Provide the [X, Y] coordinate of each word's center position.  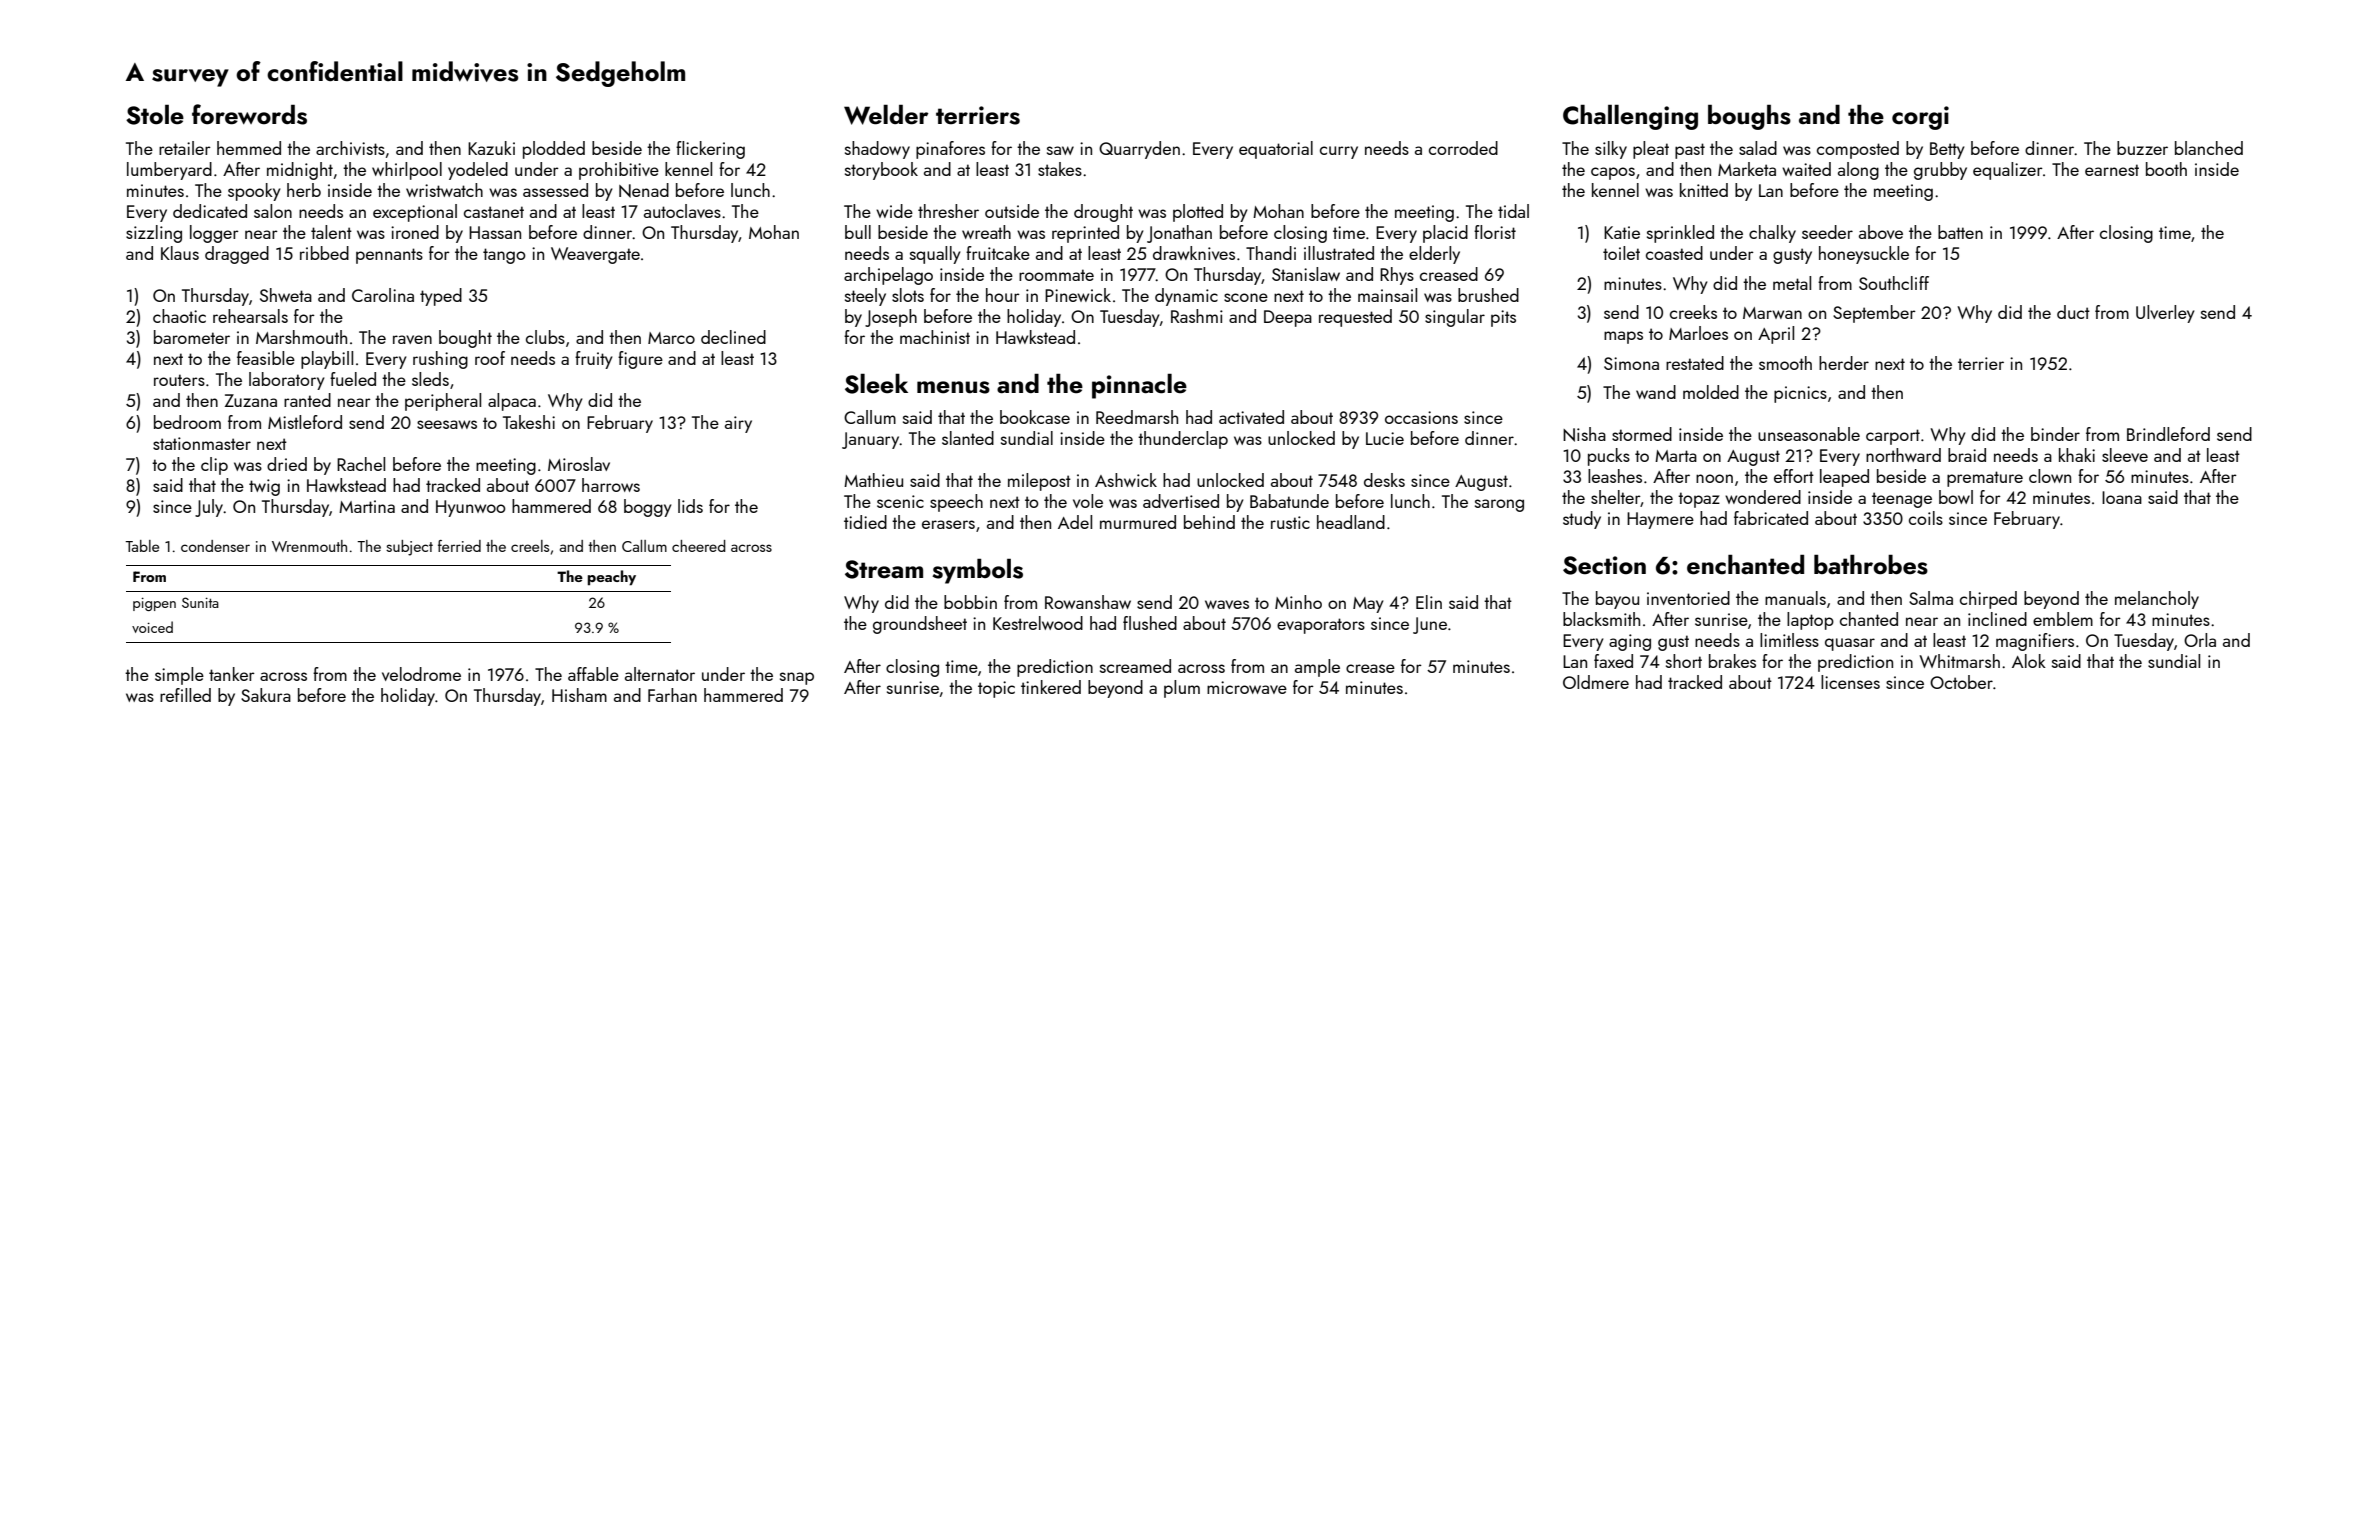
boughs [1749, 117]
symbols [977, 571]
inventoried [1688, 598]
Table [142, 546]
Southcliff [1894, 283]
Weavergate [595, 255]
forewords [249, 114]
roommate [1056, 275]
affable [593, 674]
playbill [327, 360]
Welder [886, 115]
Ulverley [2165, 314]
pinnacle [1139, 386]
